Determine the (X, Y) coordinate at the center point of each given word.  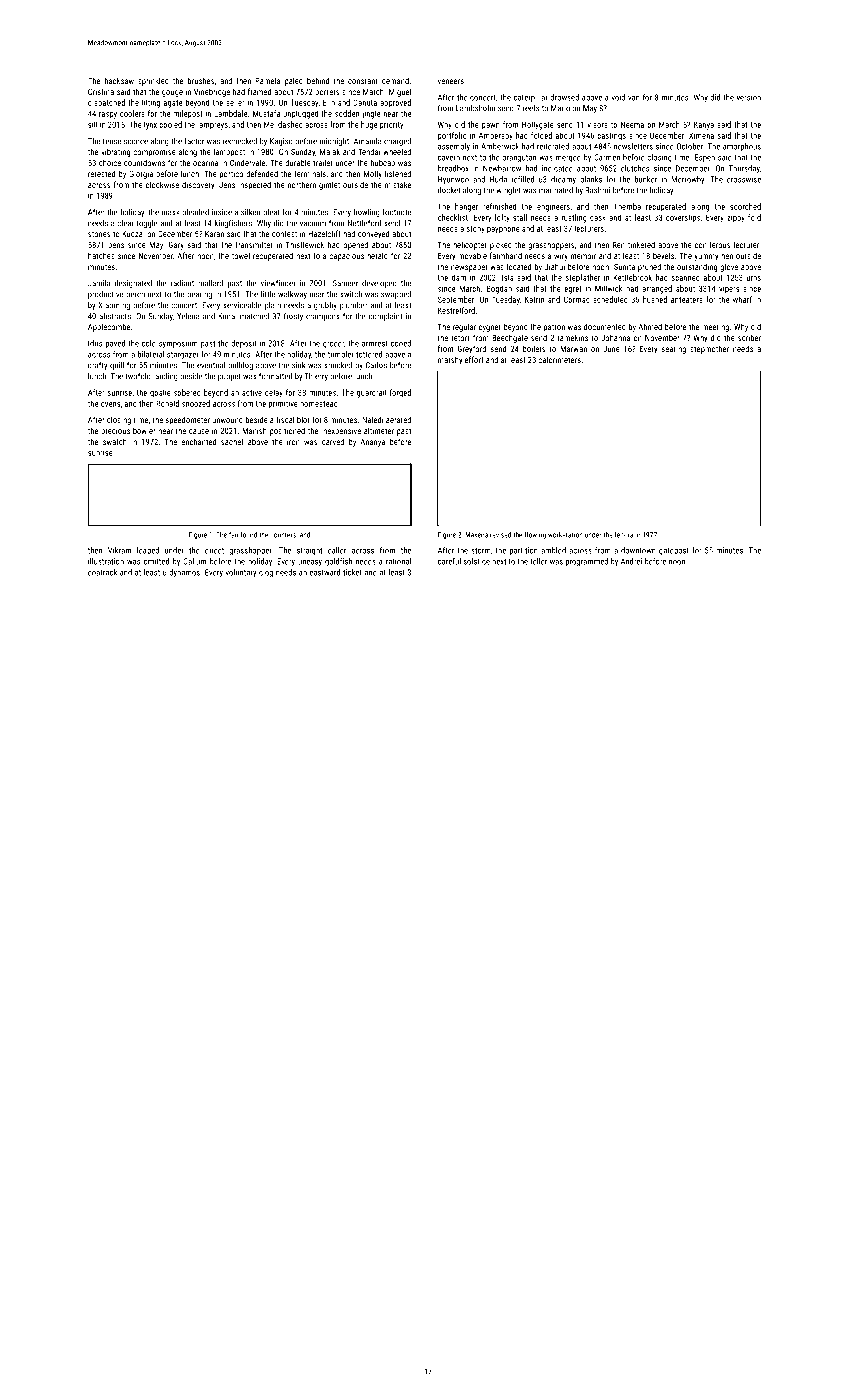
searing (674, 350)
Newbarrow (502, 168)
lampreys (212, 125)
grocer (333, 345)
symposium (178, 344)
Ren (619, 245)
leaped (148, 551)
